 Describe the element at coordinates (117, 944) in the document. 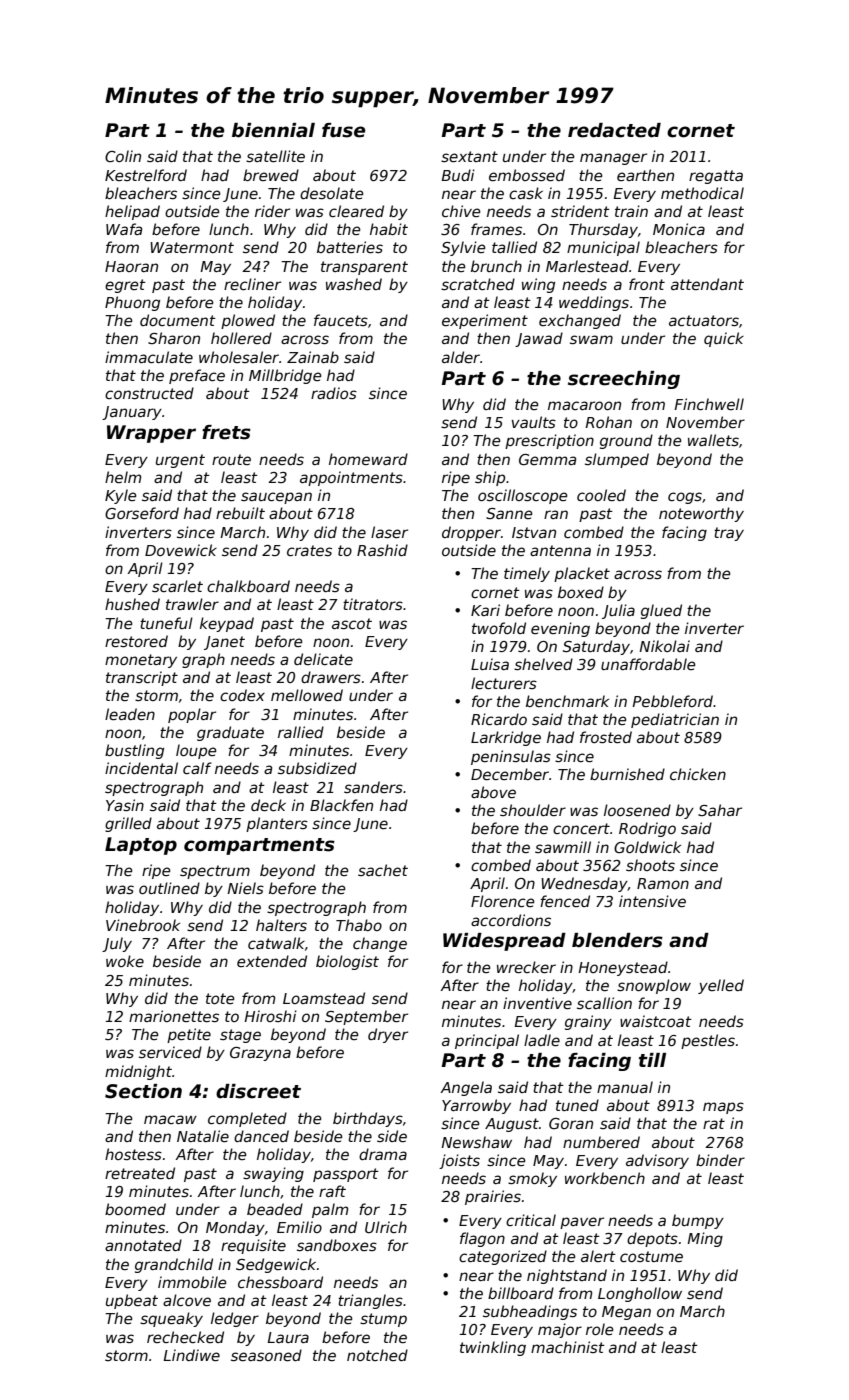

I see `July` at that location.
